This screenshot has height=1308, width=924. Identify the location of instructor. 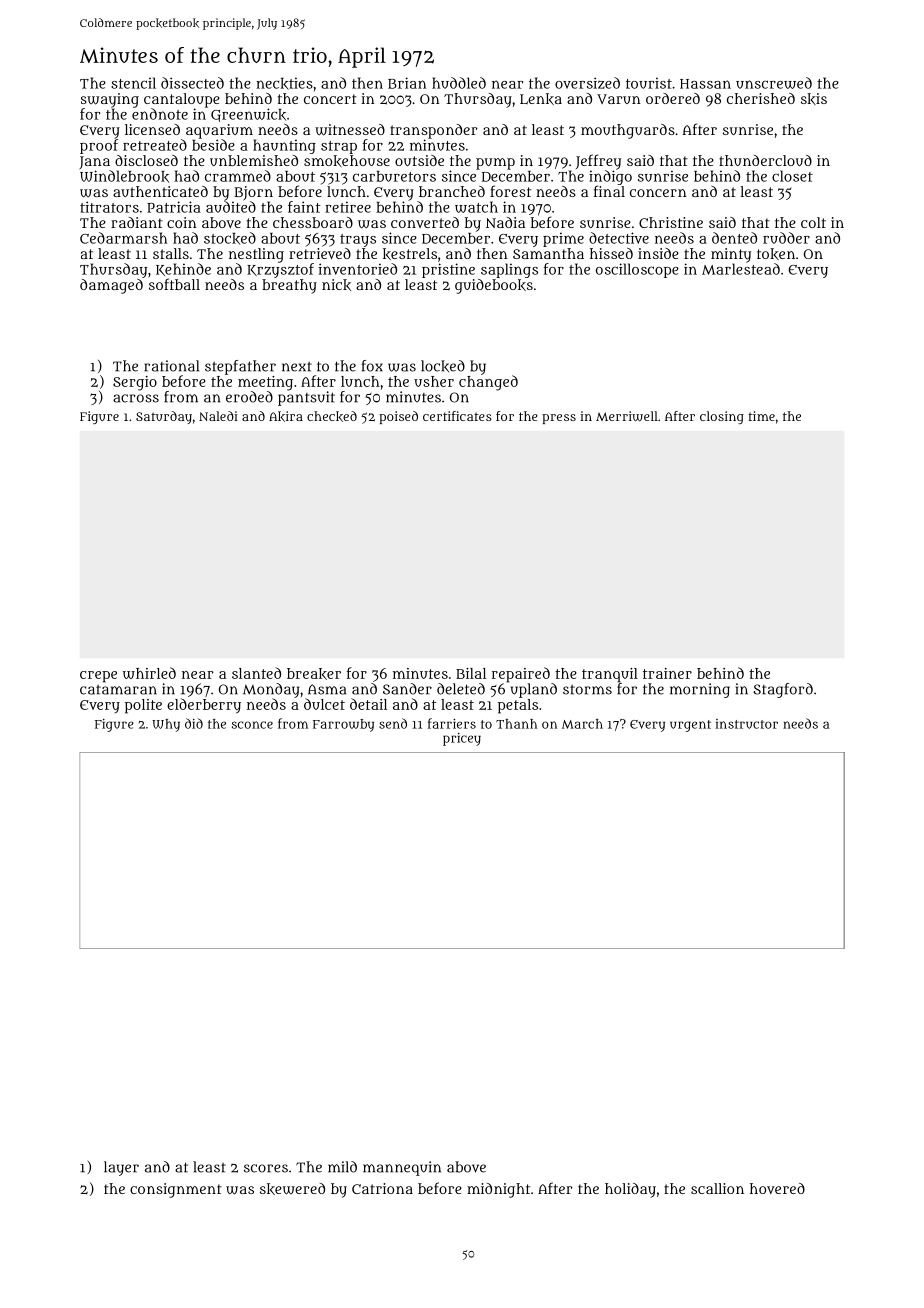
(746, 724).
